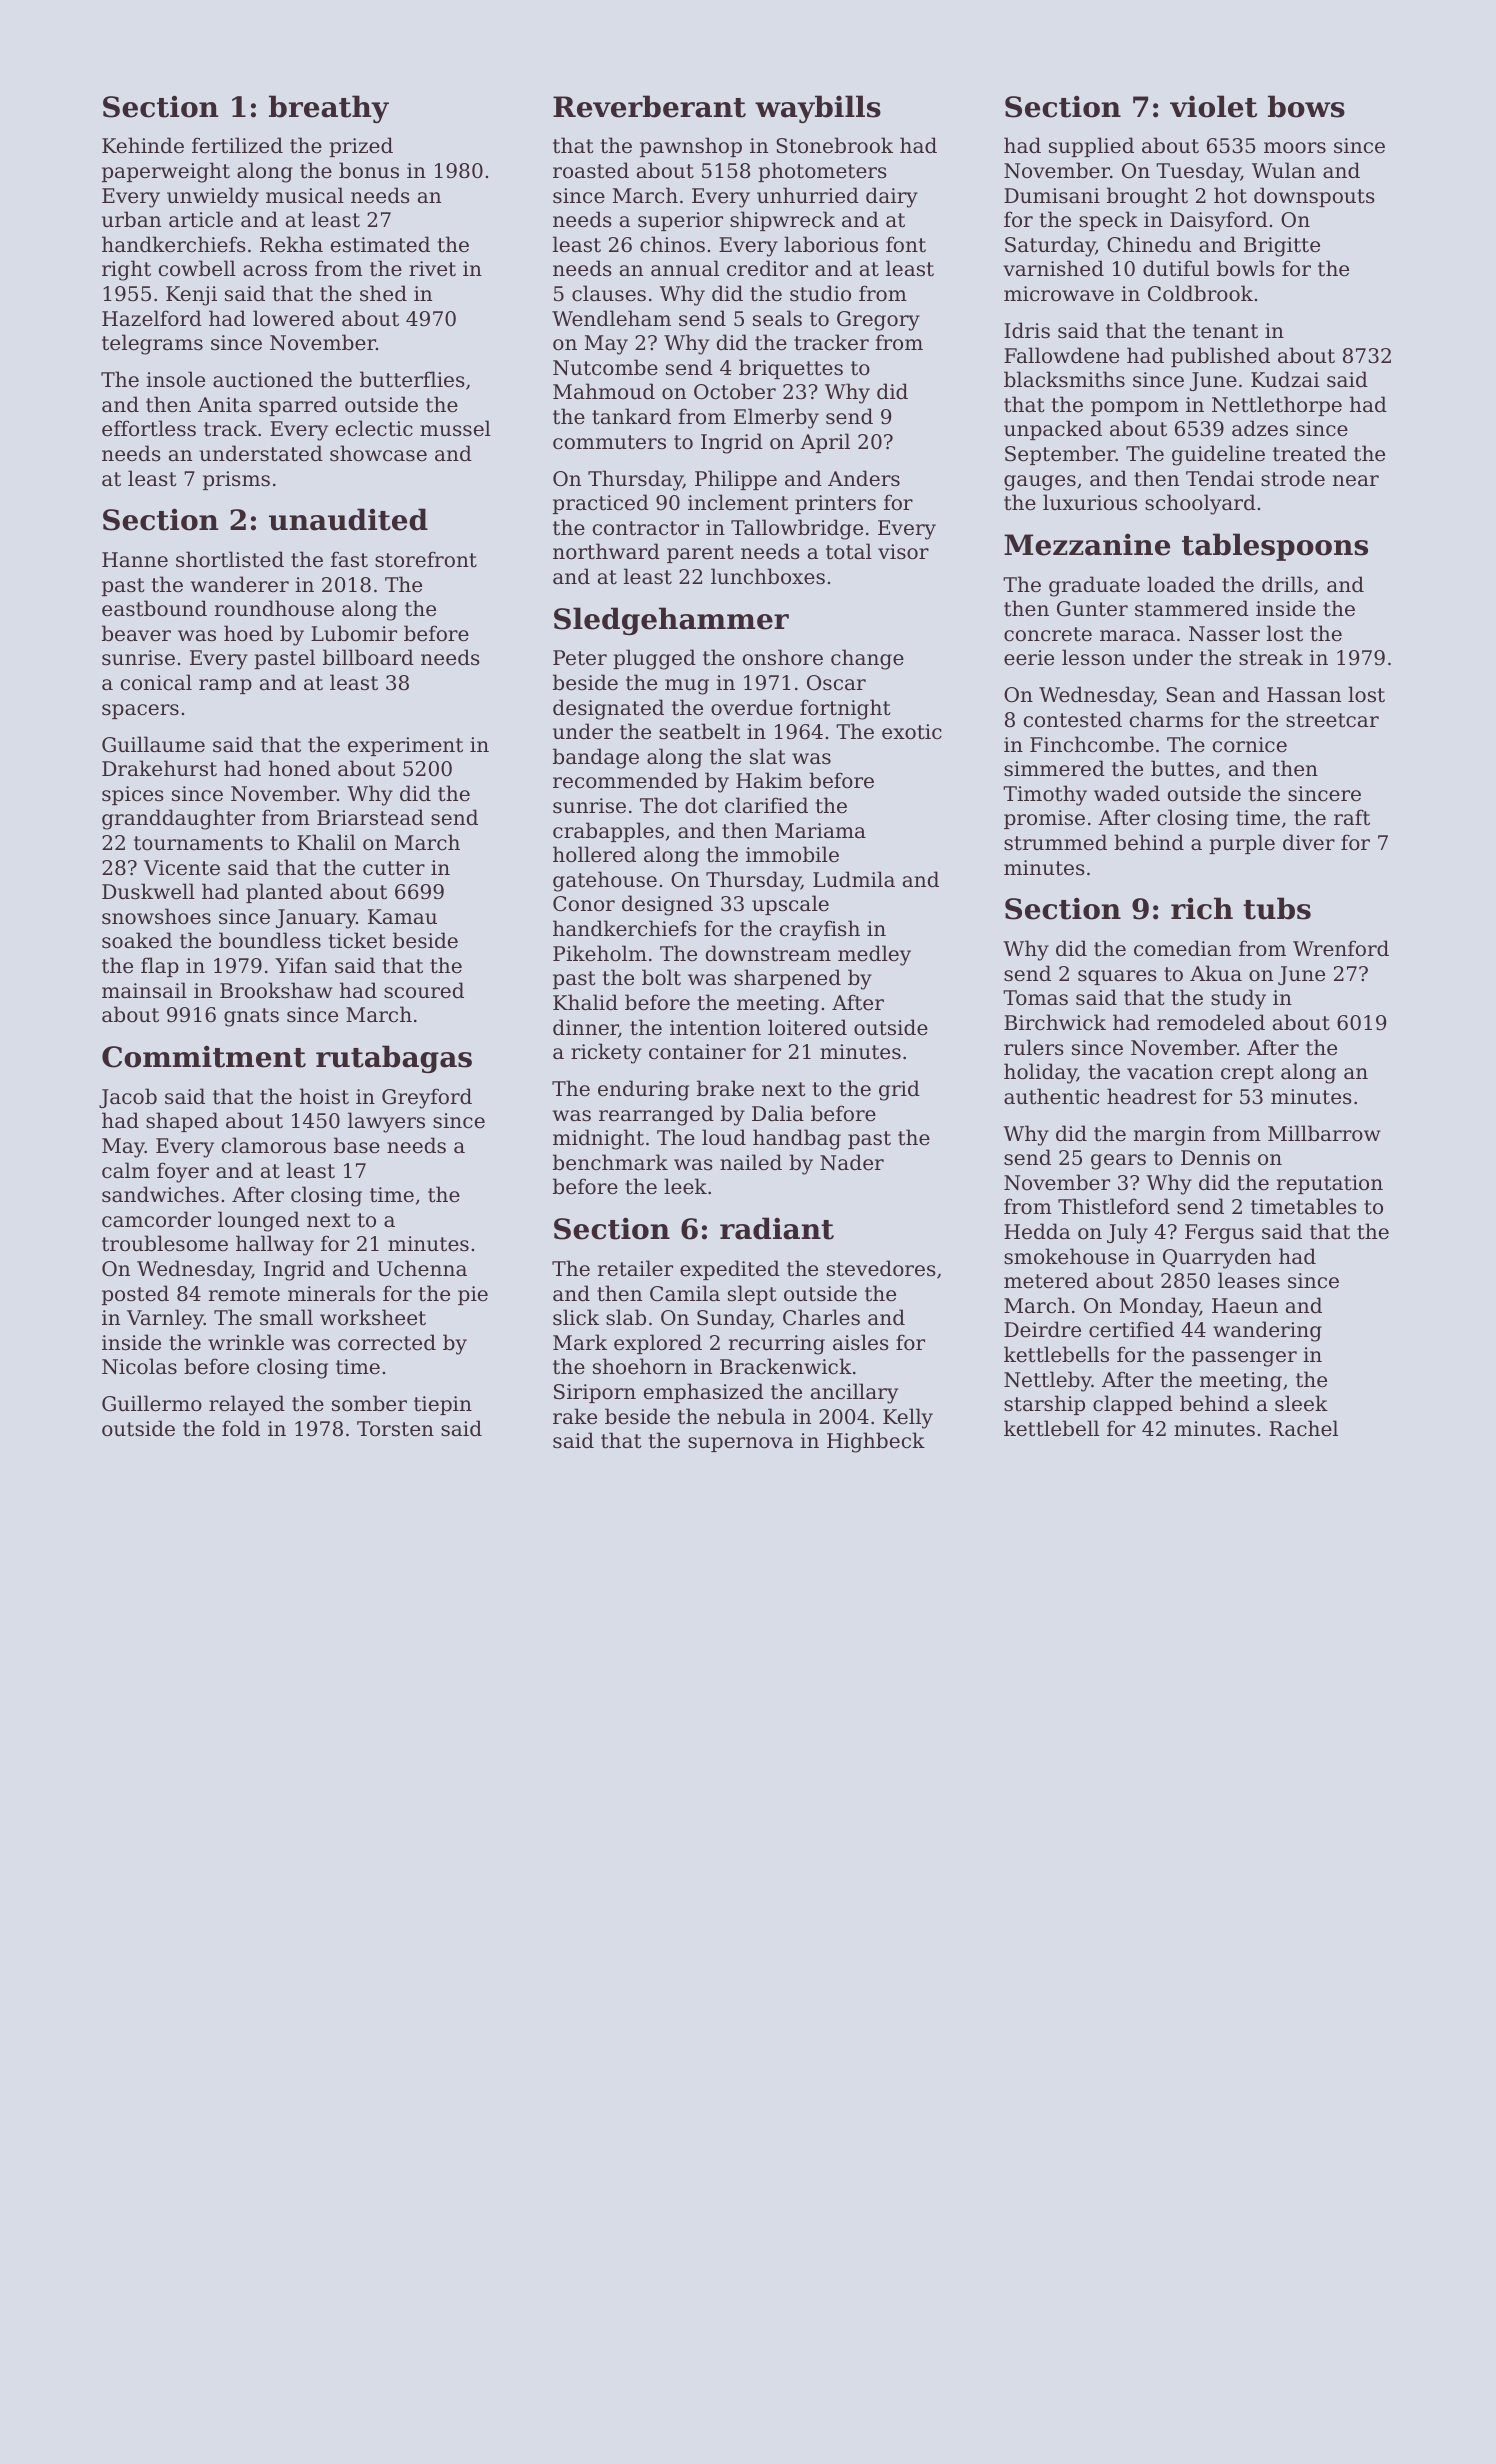 The image size is (1496, 2464). I want to click on Mezzanine, so click(1087, 544).
